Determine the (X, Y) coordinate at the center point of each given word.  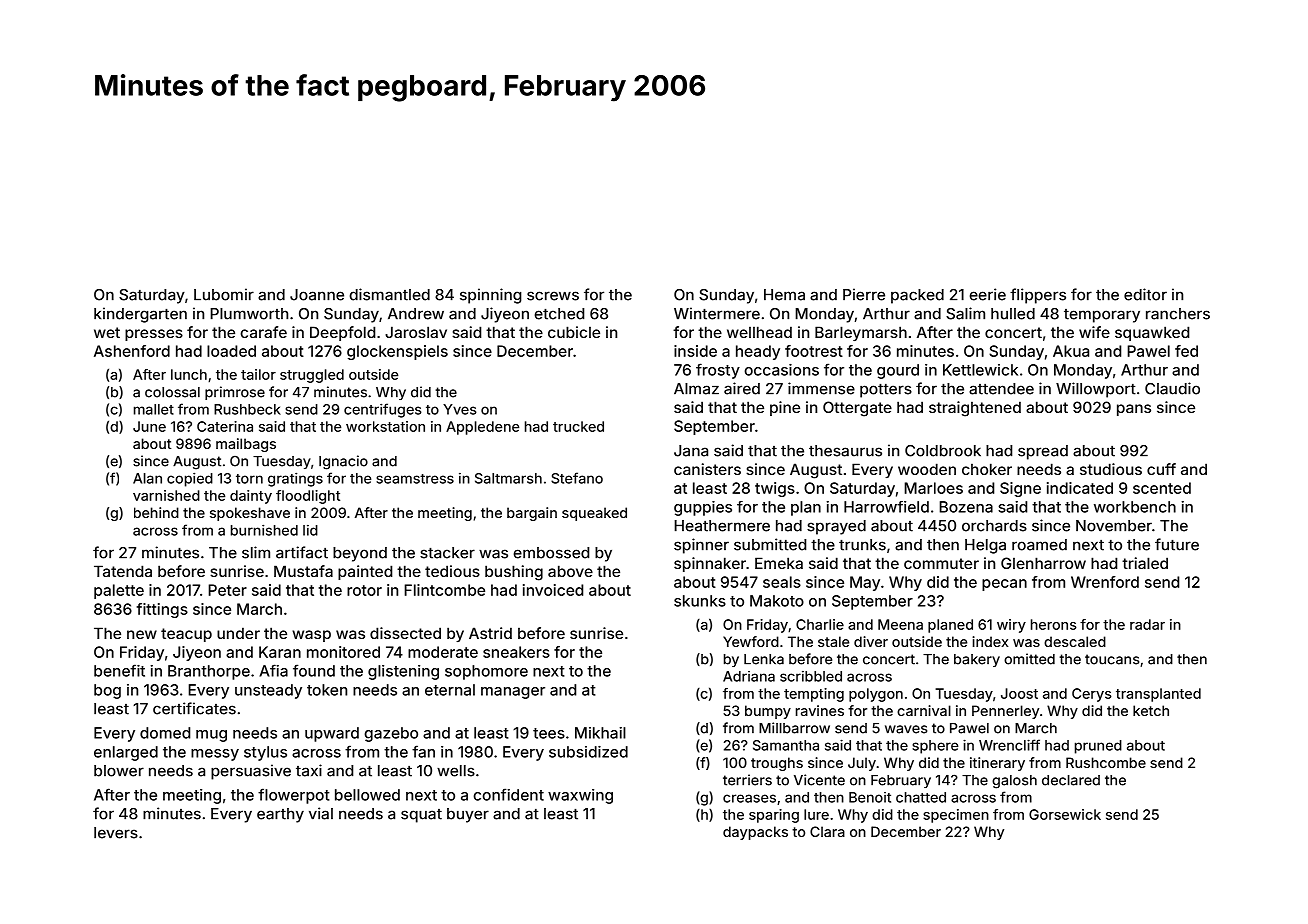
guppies (703, 508)
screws (553, 296)
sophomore (486, 672)
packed (917, 296)
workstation (385, 426)
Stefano (577, 478)
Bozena (966, 507)
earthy (280, 815)
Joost (1019, 693)
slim (256, 552)
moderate (443, 652)
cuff (1161, 469)
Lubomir (224, 294)
